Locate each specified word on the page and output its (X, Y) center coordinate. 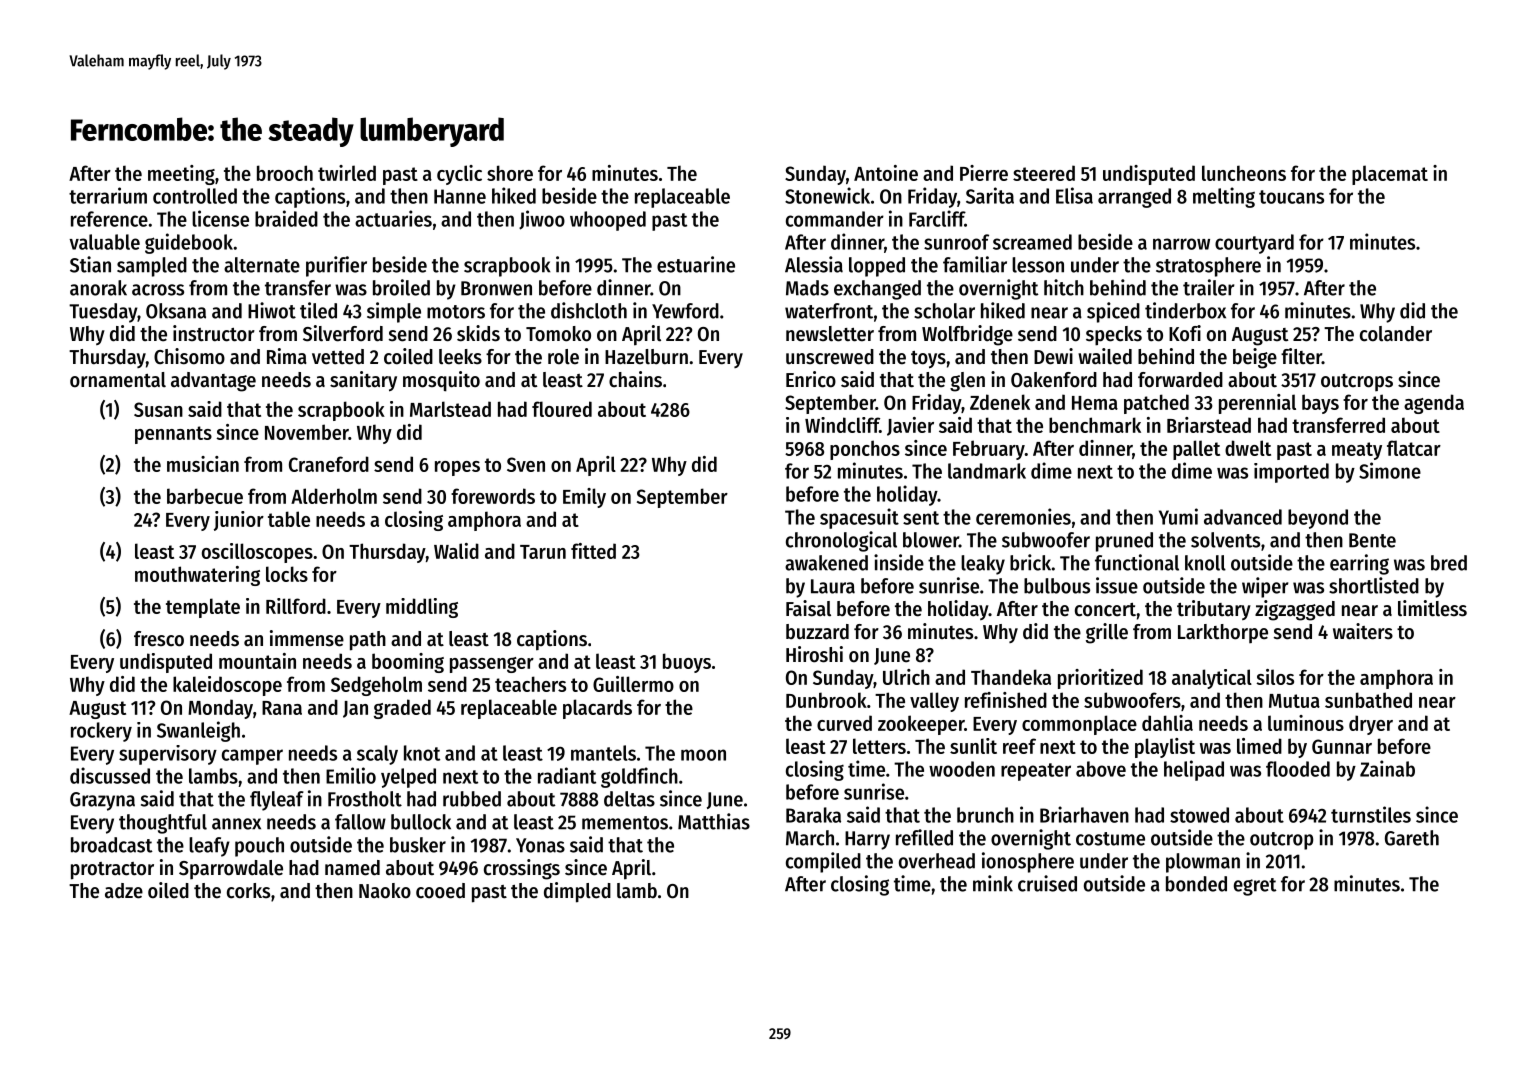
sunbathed (1368, 700)
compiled (823, 862)
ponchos (865, 450)
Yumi (1178, 516)
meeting (181, 175)
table (289, 519)
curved (844, 723)
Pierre (984, 173)
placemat (1390, 175)
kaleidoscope (227, 686)
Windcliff (842, 425)
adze (124, 891)
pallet (1196, 450)
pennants (173, 435)
